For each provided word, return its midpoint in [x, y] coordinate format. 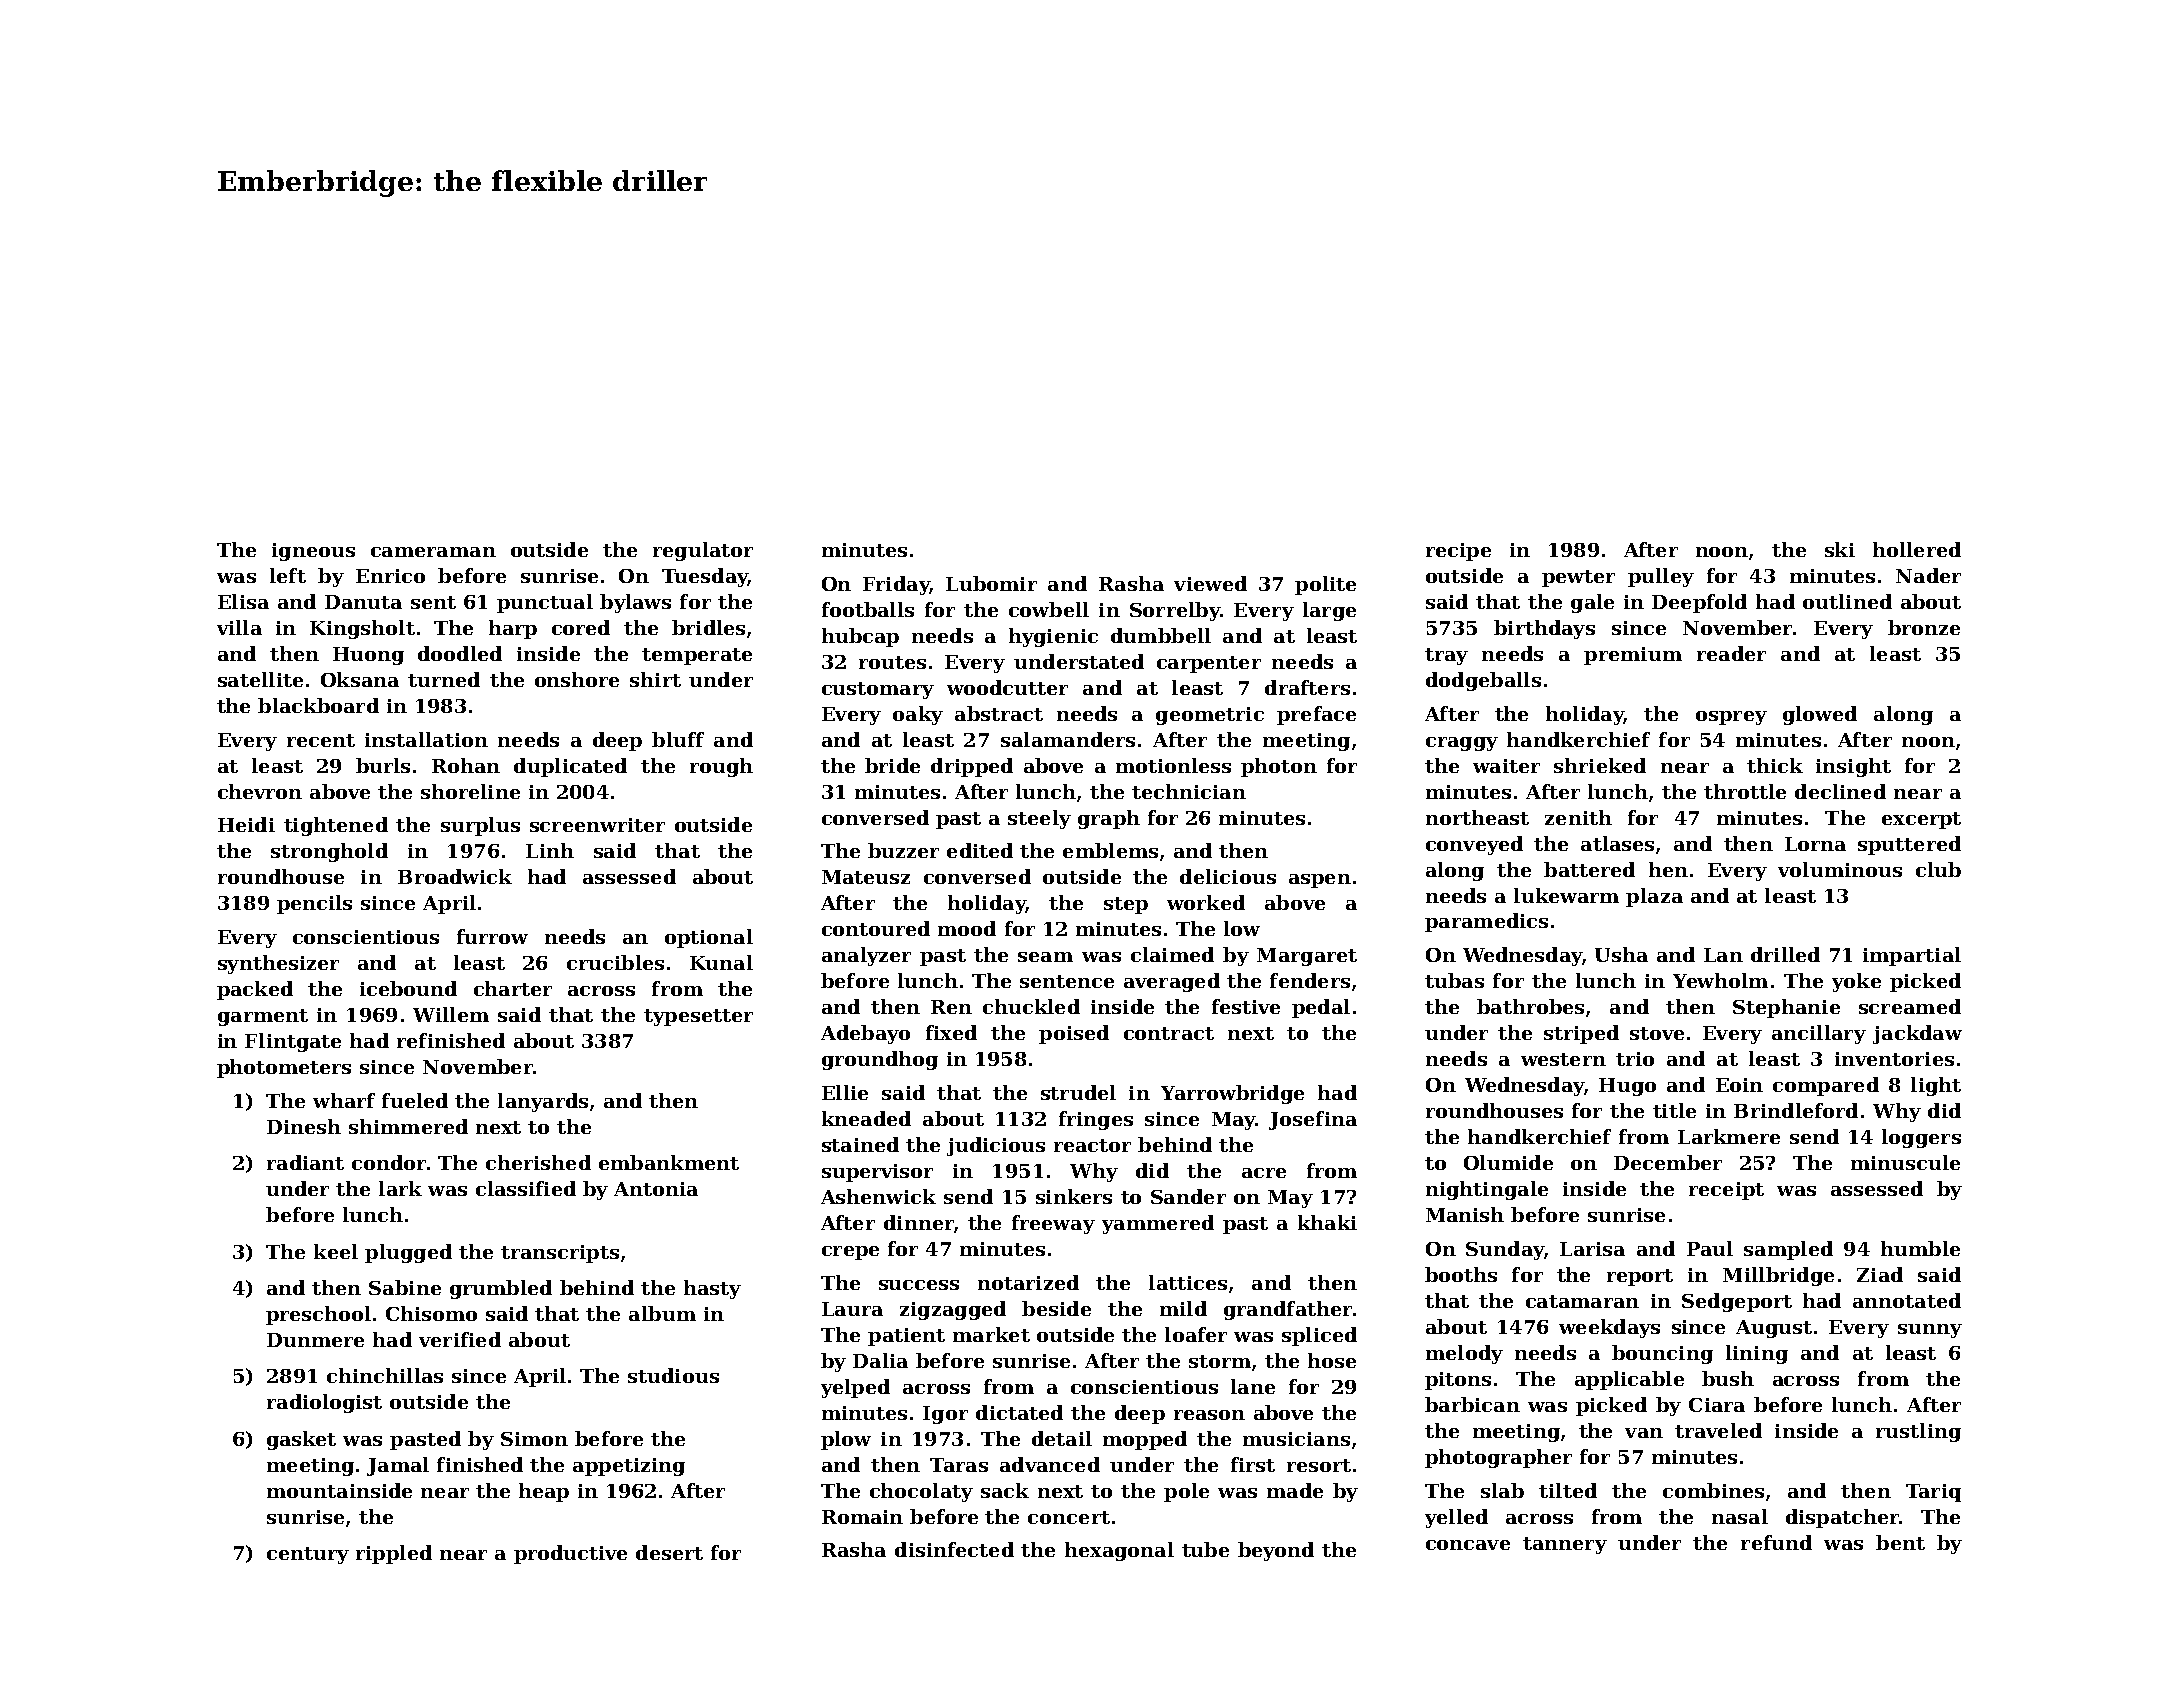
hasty [712, 1289]
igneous [313, 552]
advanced [1050, 1464]
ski [1840, 549]
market [991, 1334]
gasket [301, 1440]
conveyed [1474, 845]
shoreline [470, 791]
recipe [1458, 552]
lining [1757, 1354]
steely [1039, 819]
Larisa [1592, 1249]
